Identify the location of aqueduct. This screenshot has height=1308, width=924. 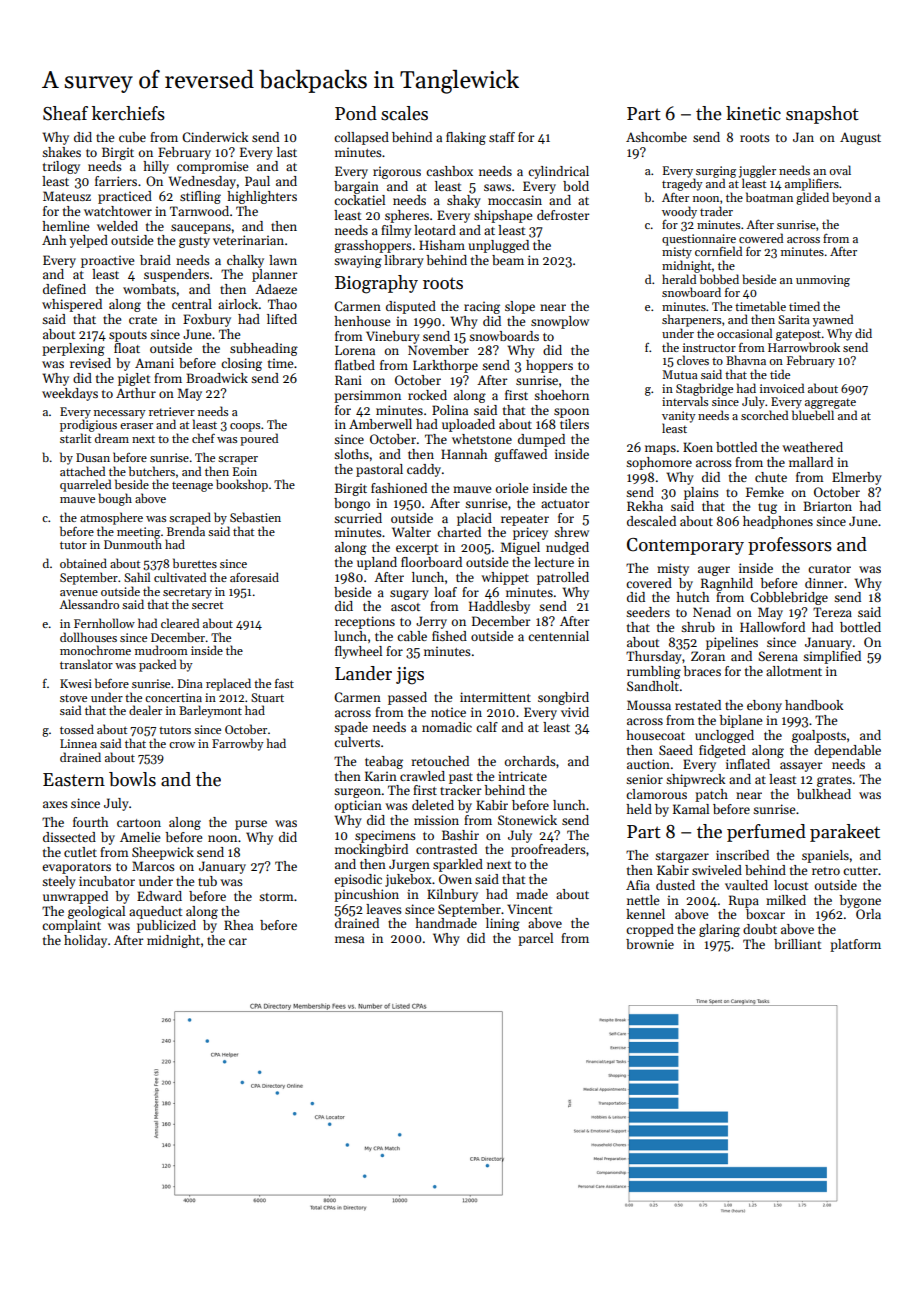
(155, 912).
